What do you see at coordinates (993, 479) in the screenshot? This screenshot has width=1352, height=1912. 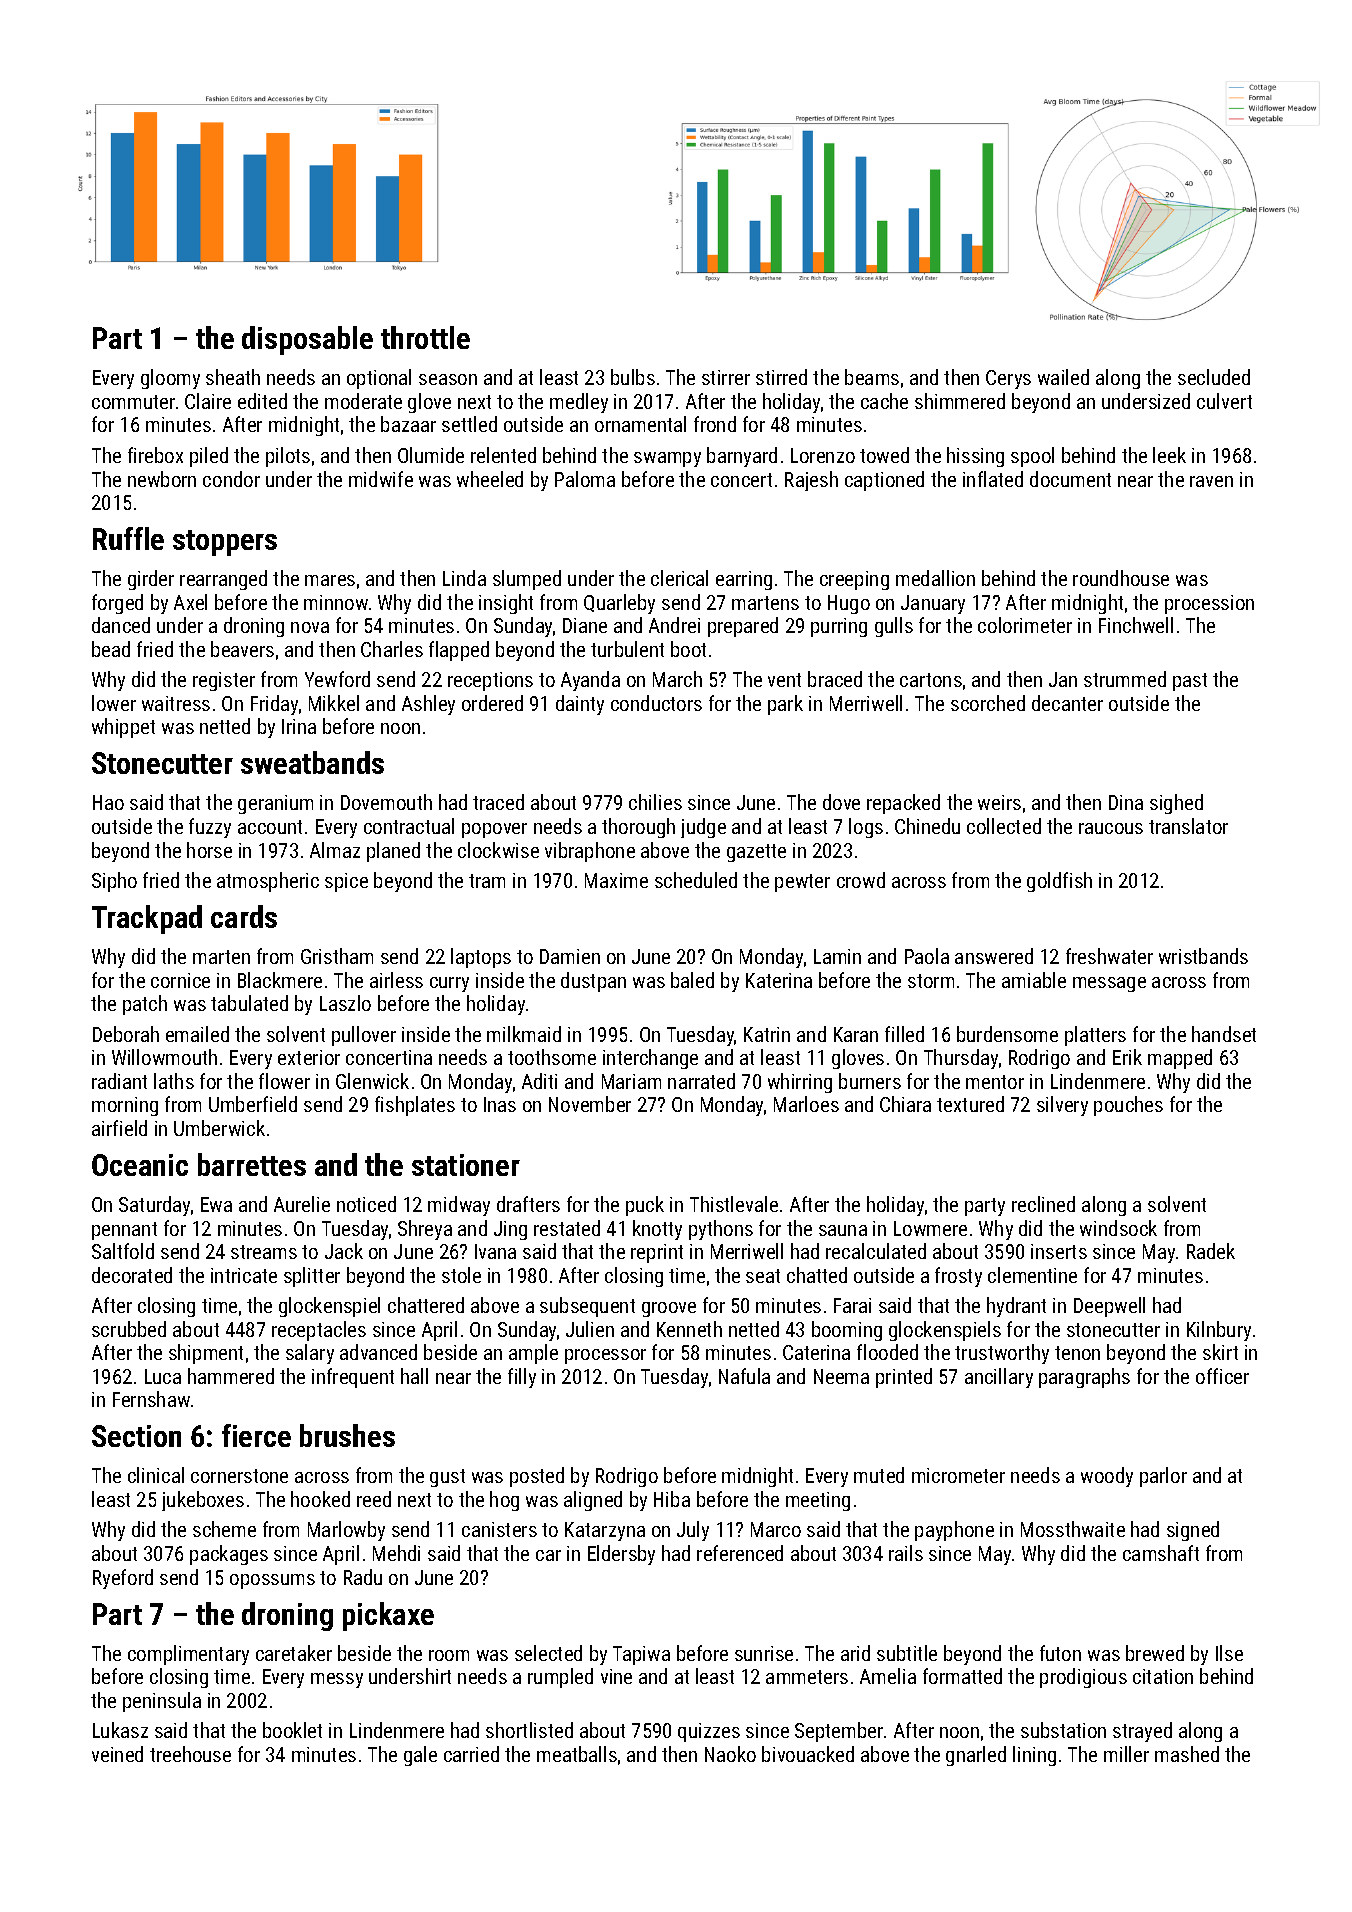 I see `inflated` at bounding box center [993, 479].
